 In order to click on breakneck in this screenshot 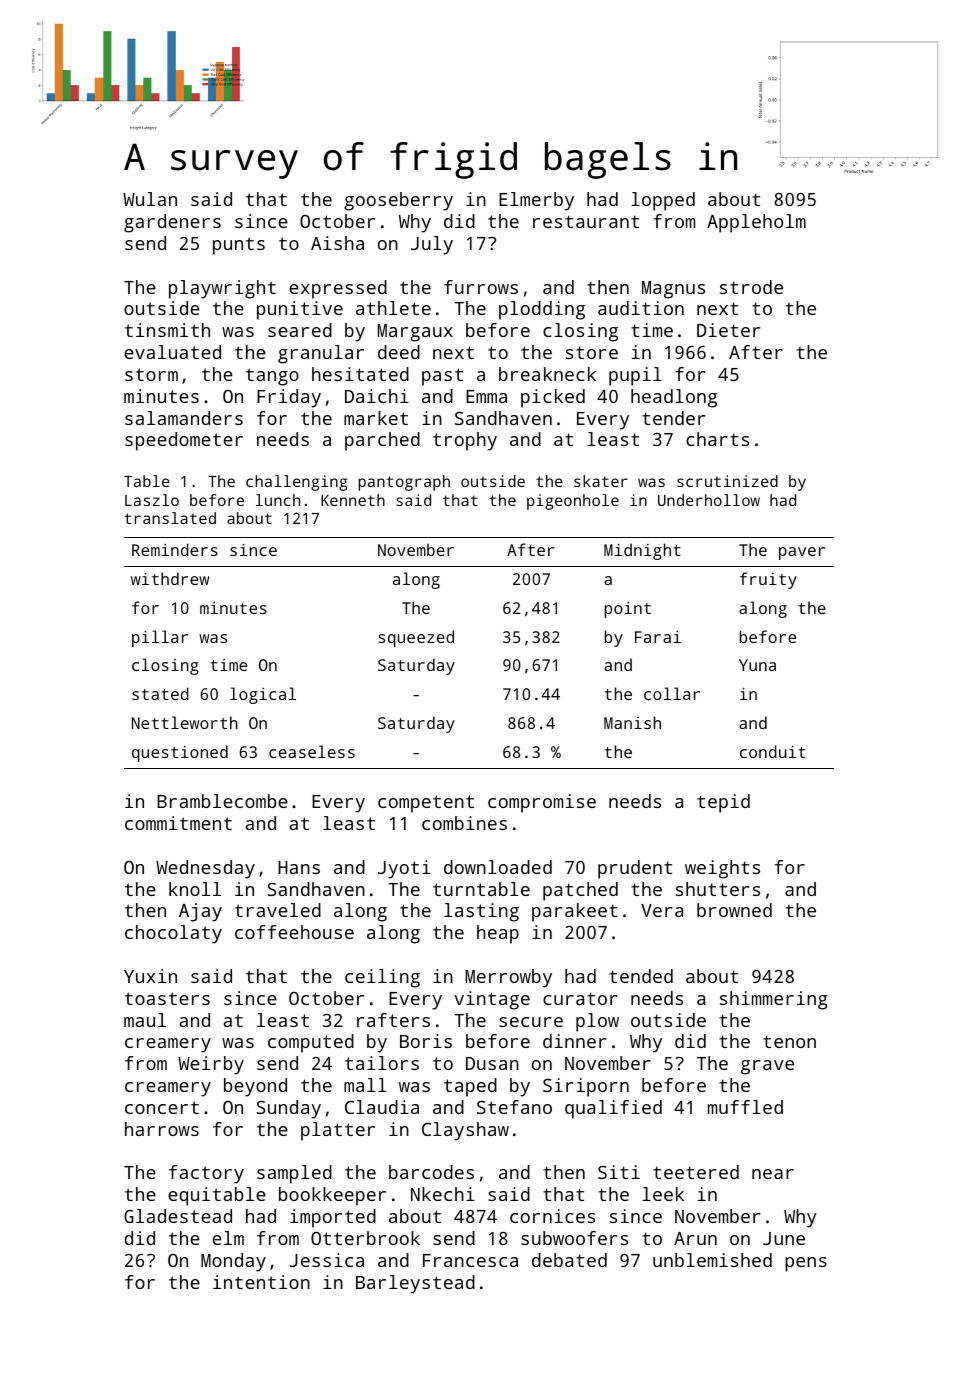, I will do `click(547, 374)`.
